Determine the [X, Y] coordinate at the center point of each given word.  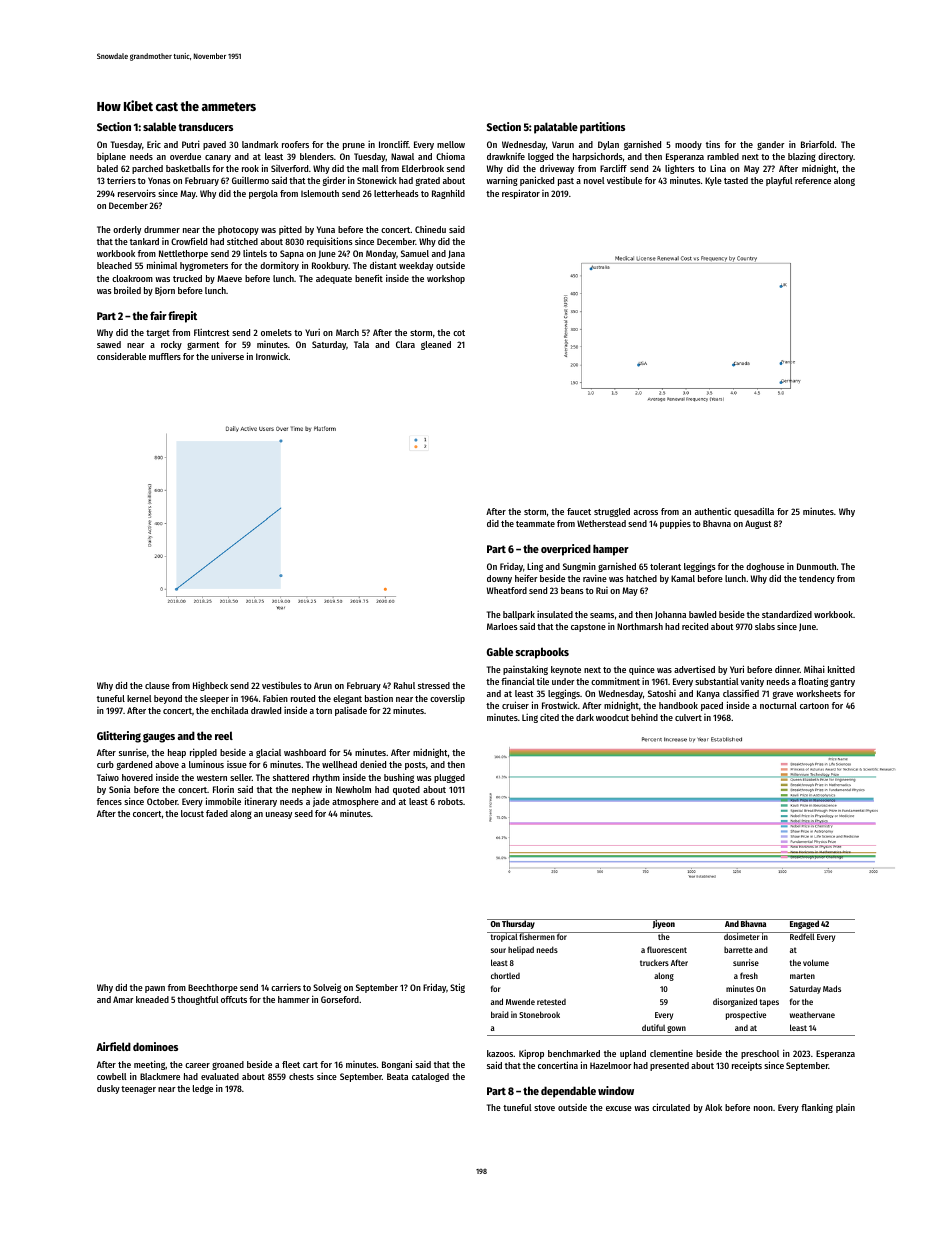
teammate [535, 524]
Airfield [113, 1046]
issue [237, 764]
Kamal [683, 578]
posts [415, 766]
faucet [579, 511]
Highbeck [210, 686]
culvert [688, 717]
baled [107, 168]
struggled [612, 512]
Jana [456, 254]
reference [813, 180]
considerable [121, 356]
